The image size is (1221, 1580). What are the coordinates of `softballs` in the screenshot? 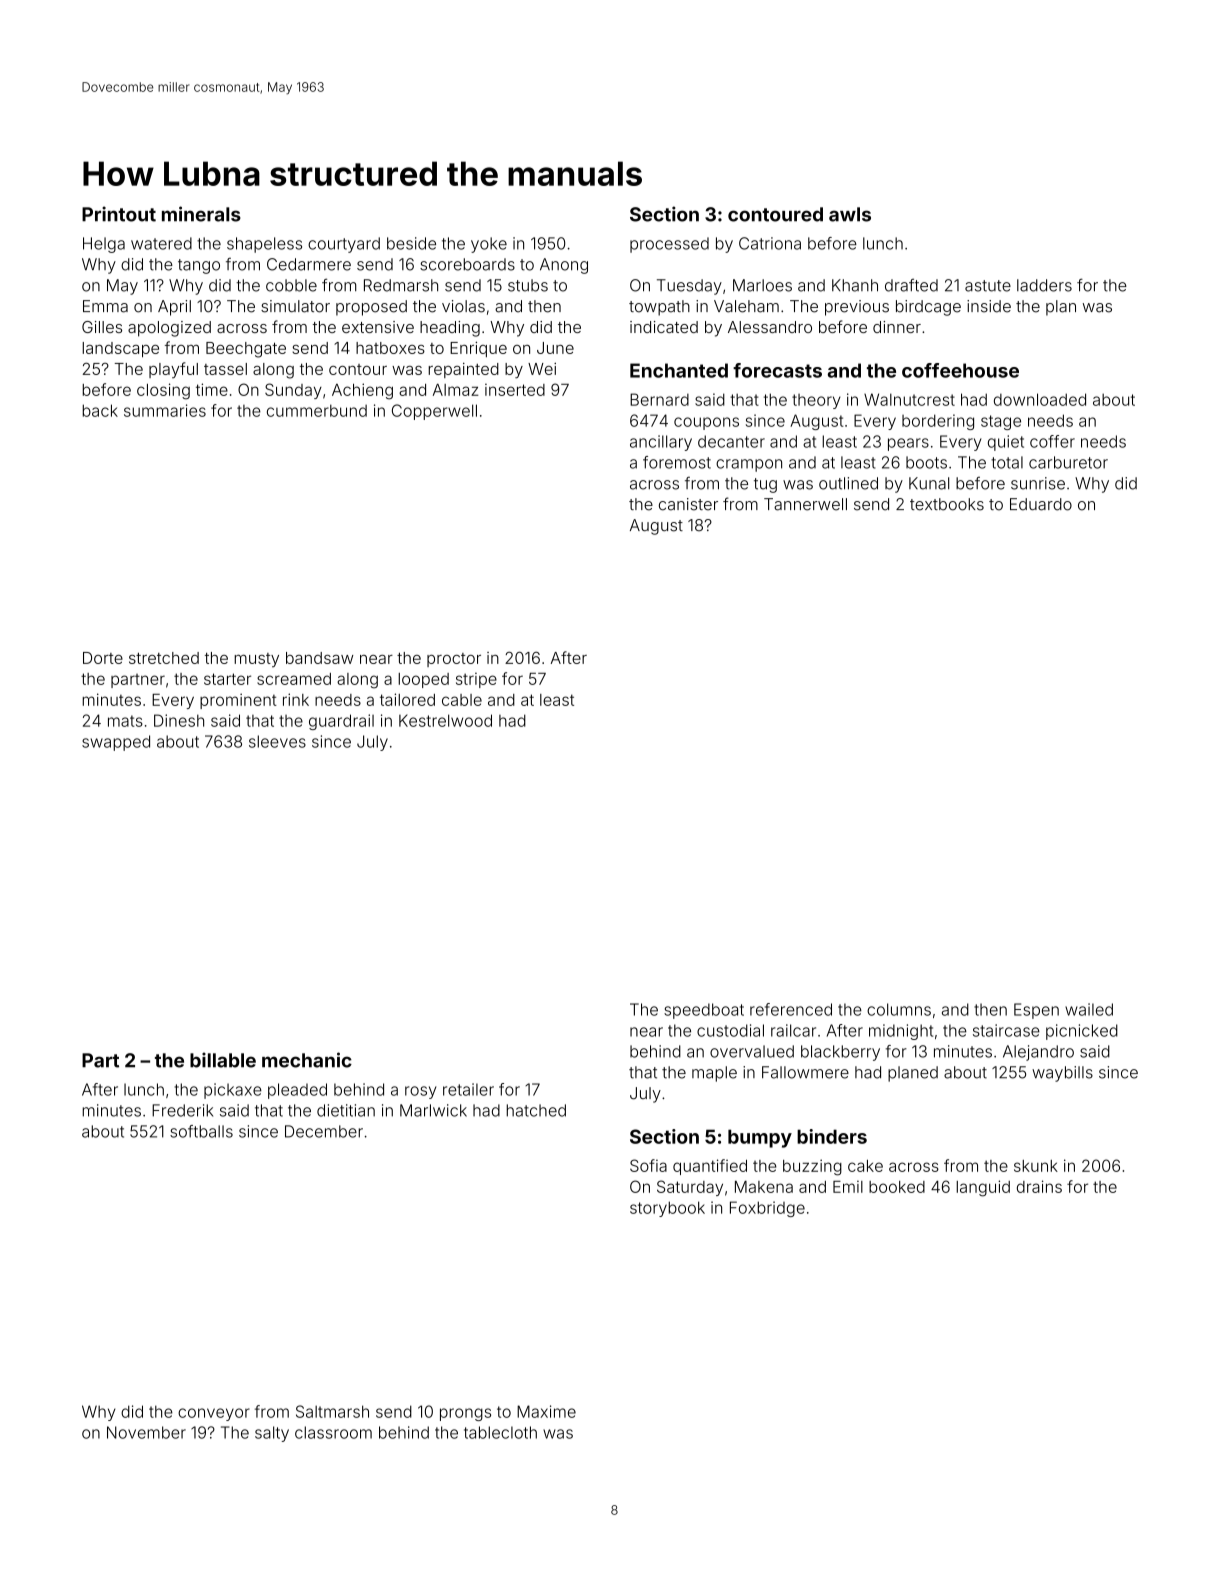 It's located at (201, 1131).
